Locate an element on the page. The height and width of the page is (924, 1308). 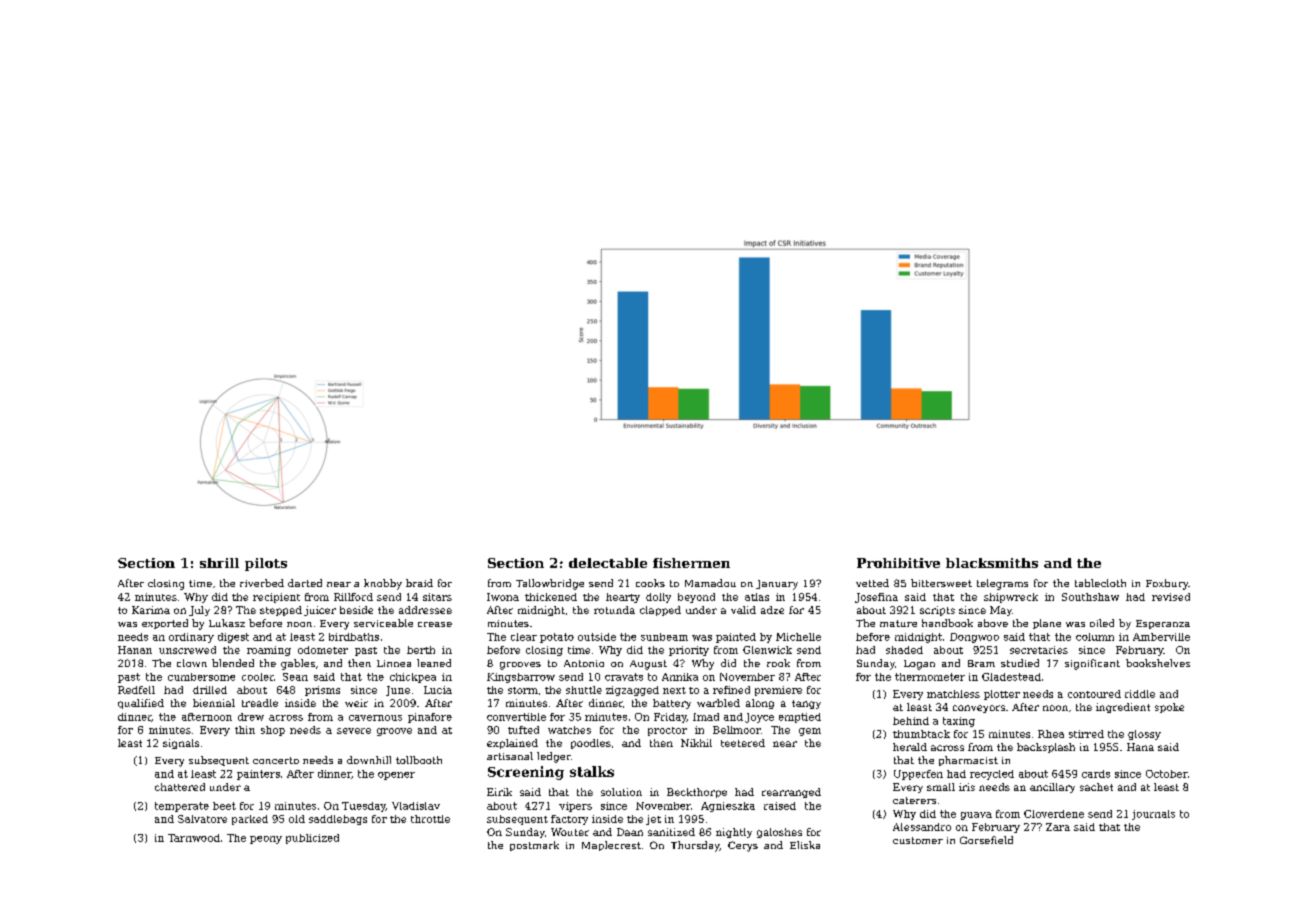
peony is located at coordinates (266, 840).
